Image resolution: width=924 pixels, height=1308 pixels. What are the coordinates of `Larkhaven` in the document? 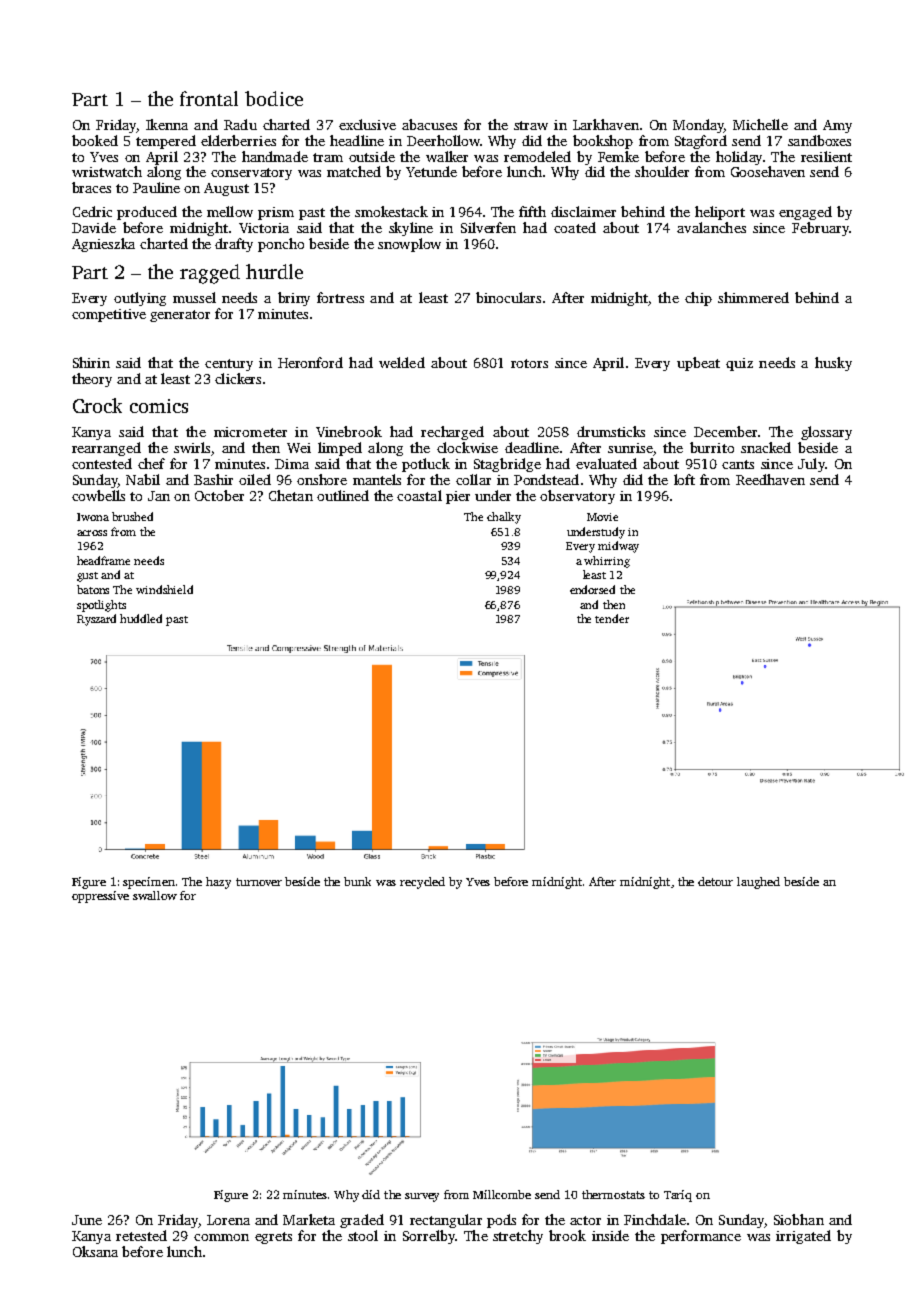 It's located at (606, 124).
